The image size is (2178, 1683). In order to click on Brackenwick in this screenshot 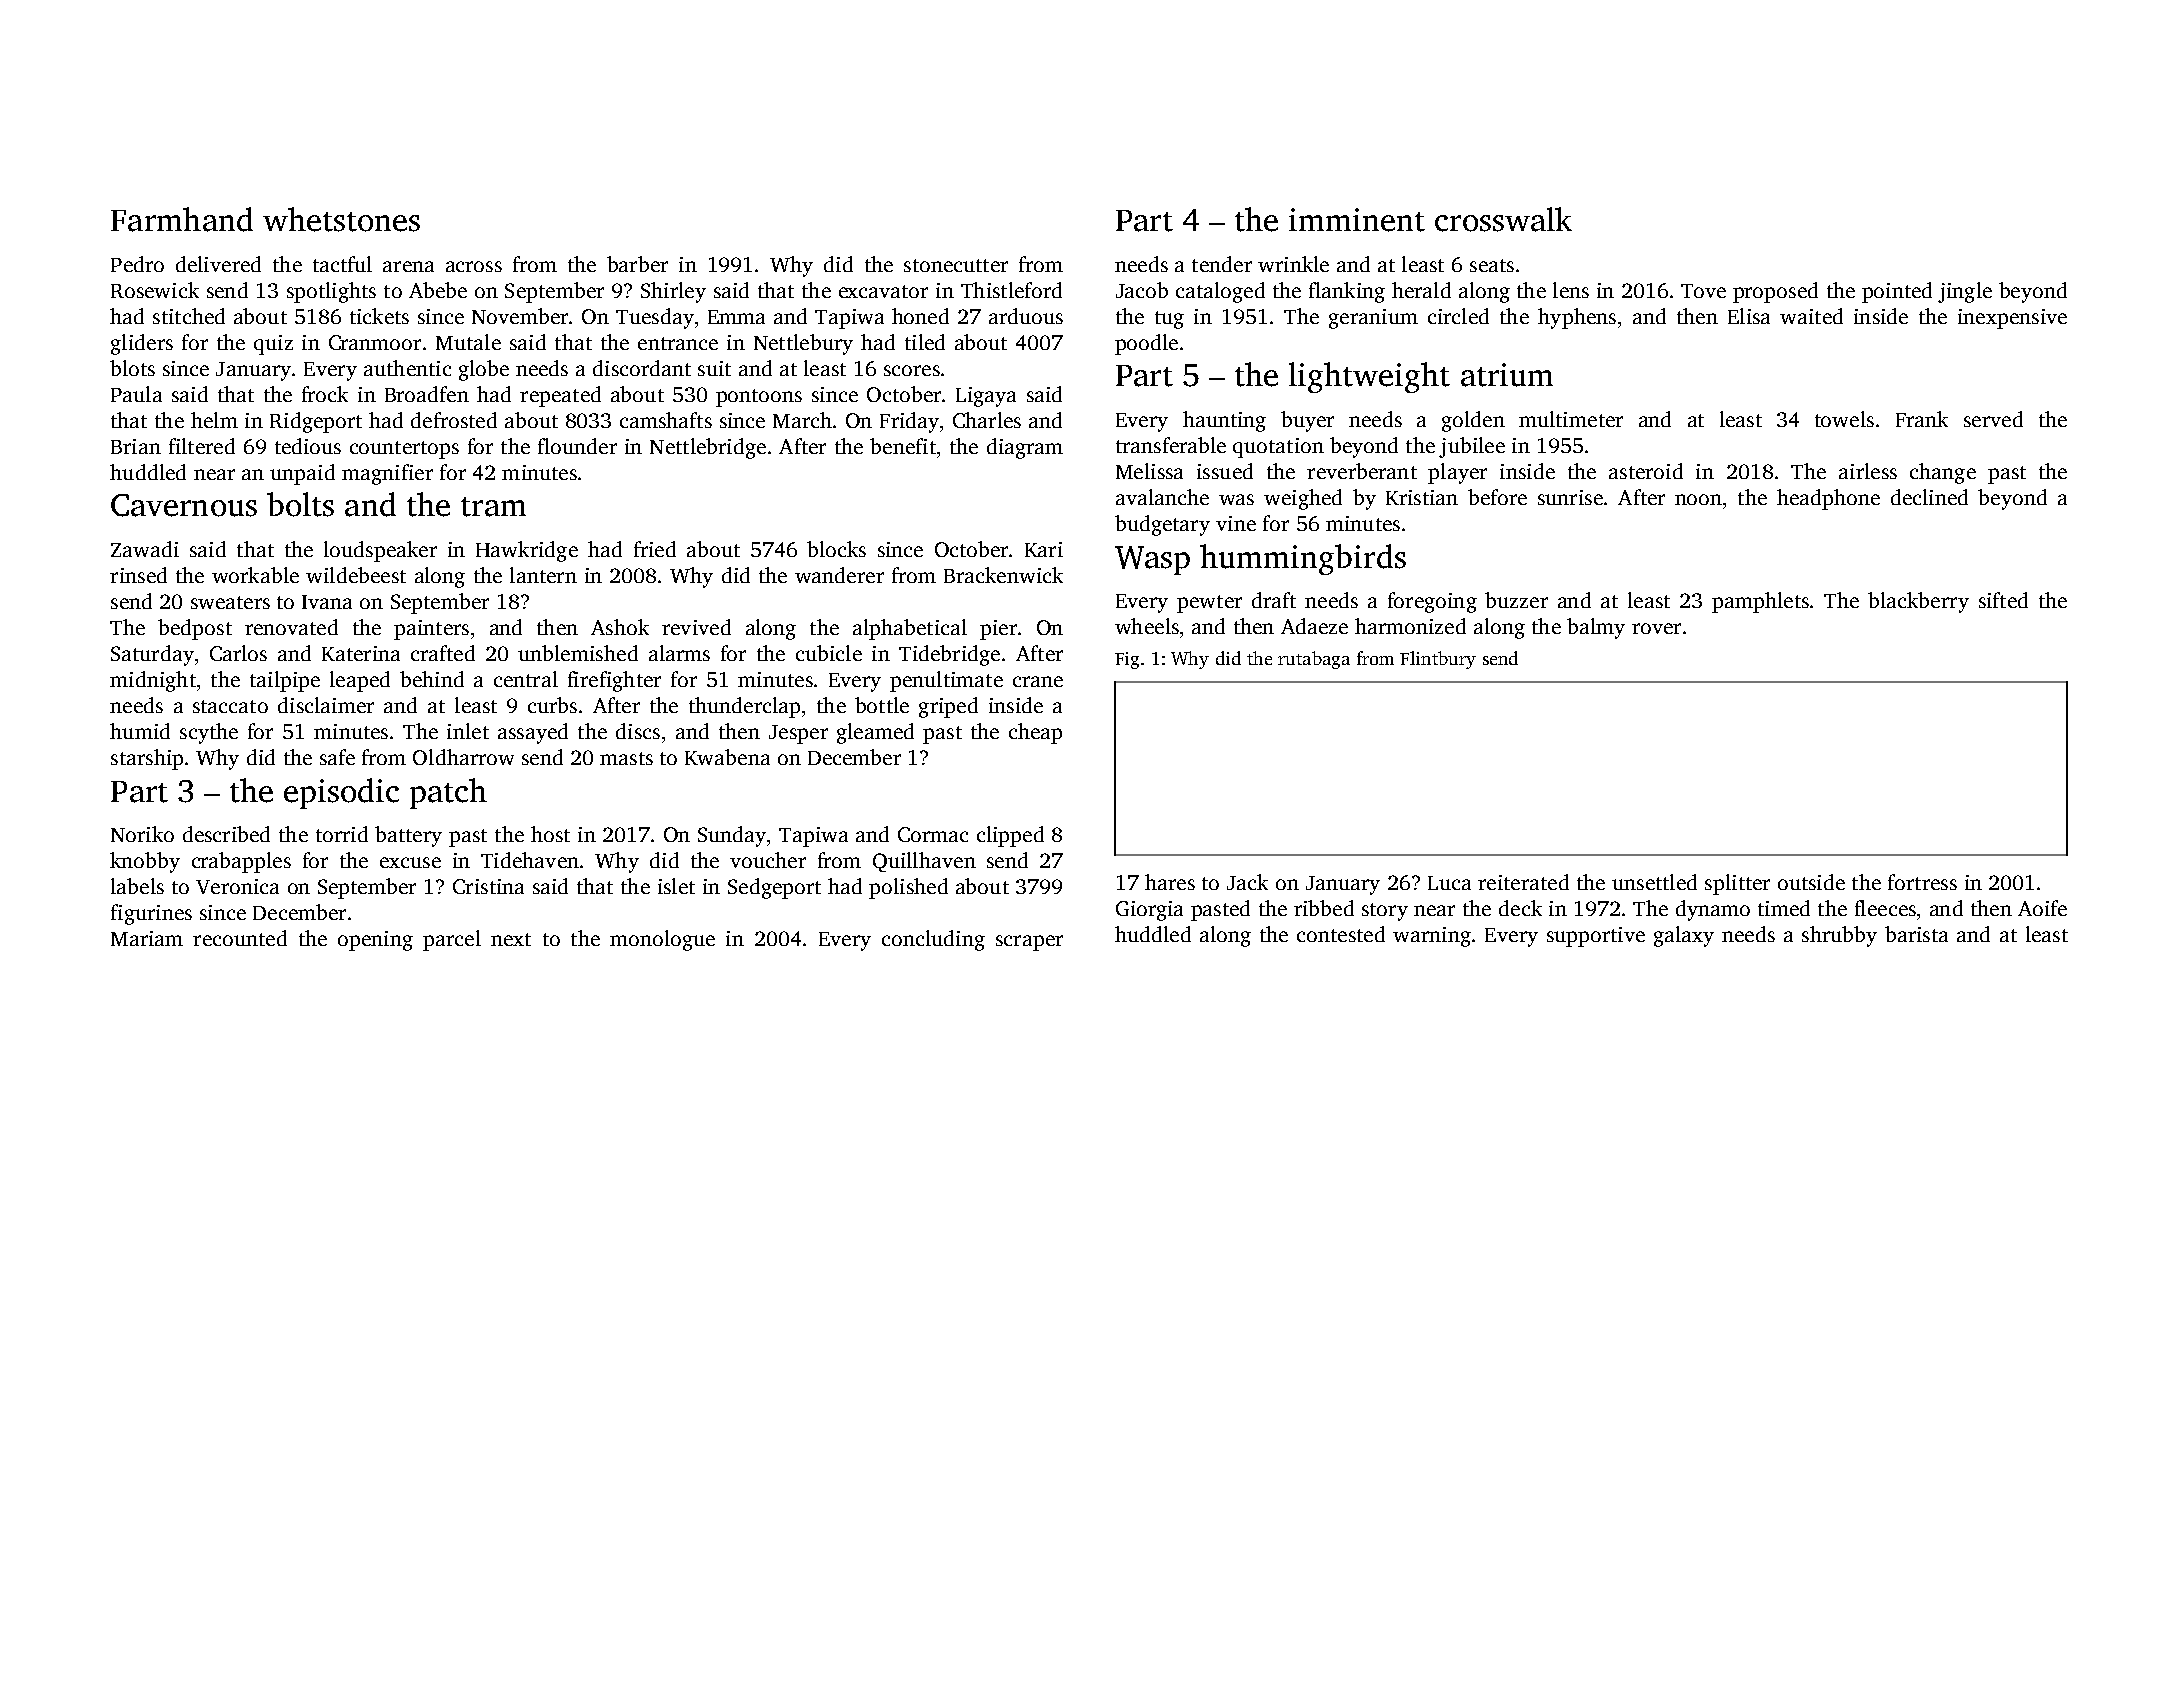, I will do `click(1003, 575)`.
